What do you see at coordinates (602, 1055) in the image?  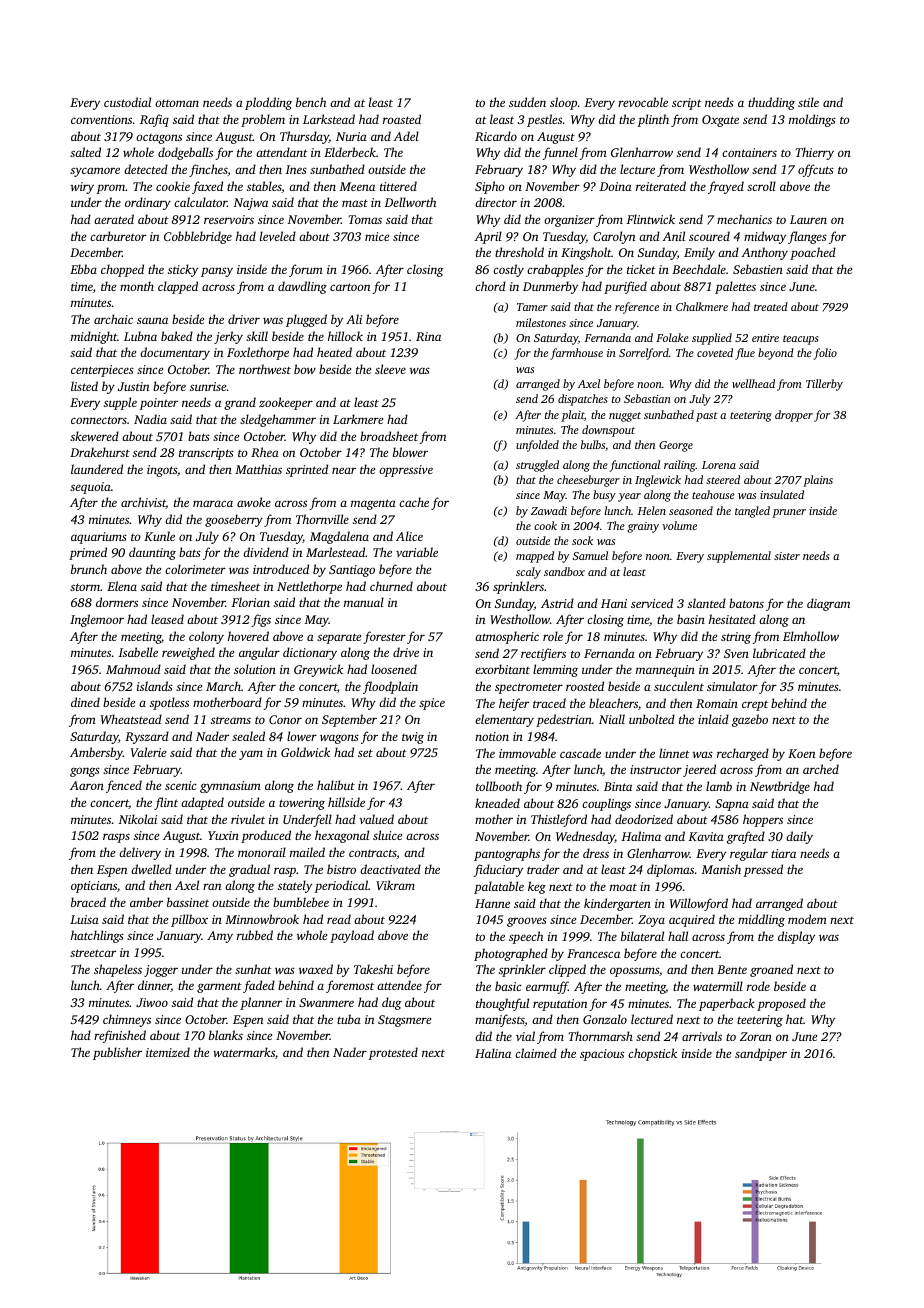 I see `spacious` at bounding box center [602, 1055].
